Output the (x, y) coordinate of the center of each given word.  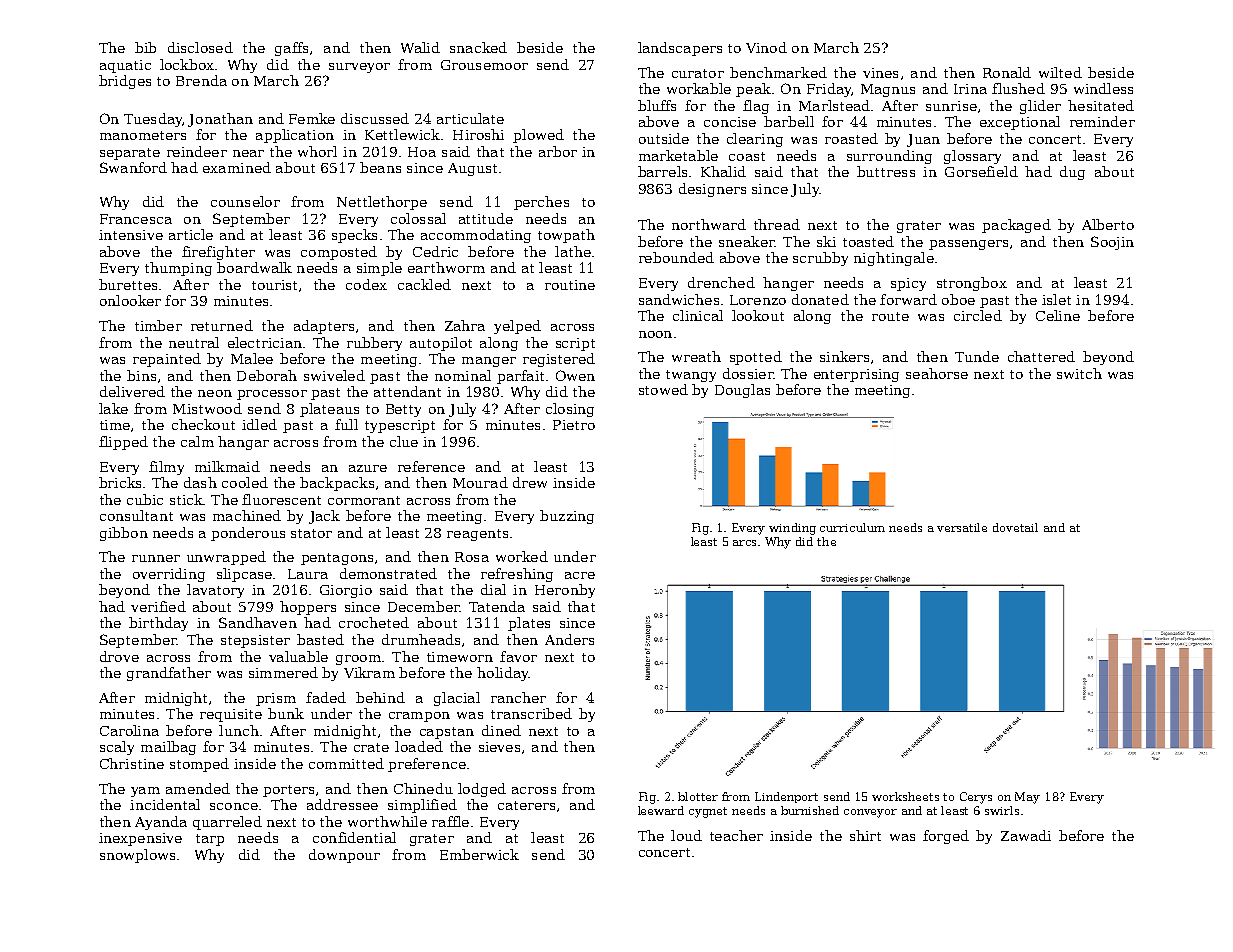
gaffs (291, 49)
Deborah (267, 375)
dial (493, 589)
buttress (886, 171)
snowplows (137, 856)
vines (880, 73)
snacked (478, 47)
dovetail (1015, 527)
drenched (721, 282)
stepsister (255, 641)
